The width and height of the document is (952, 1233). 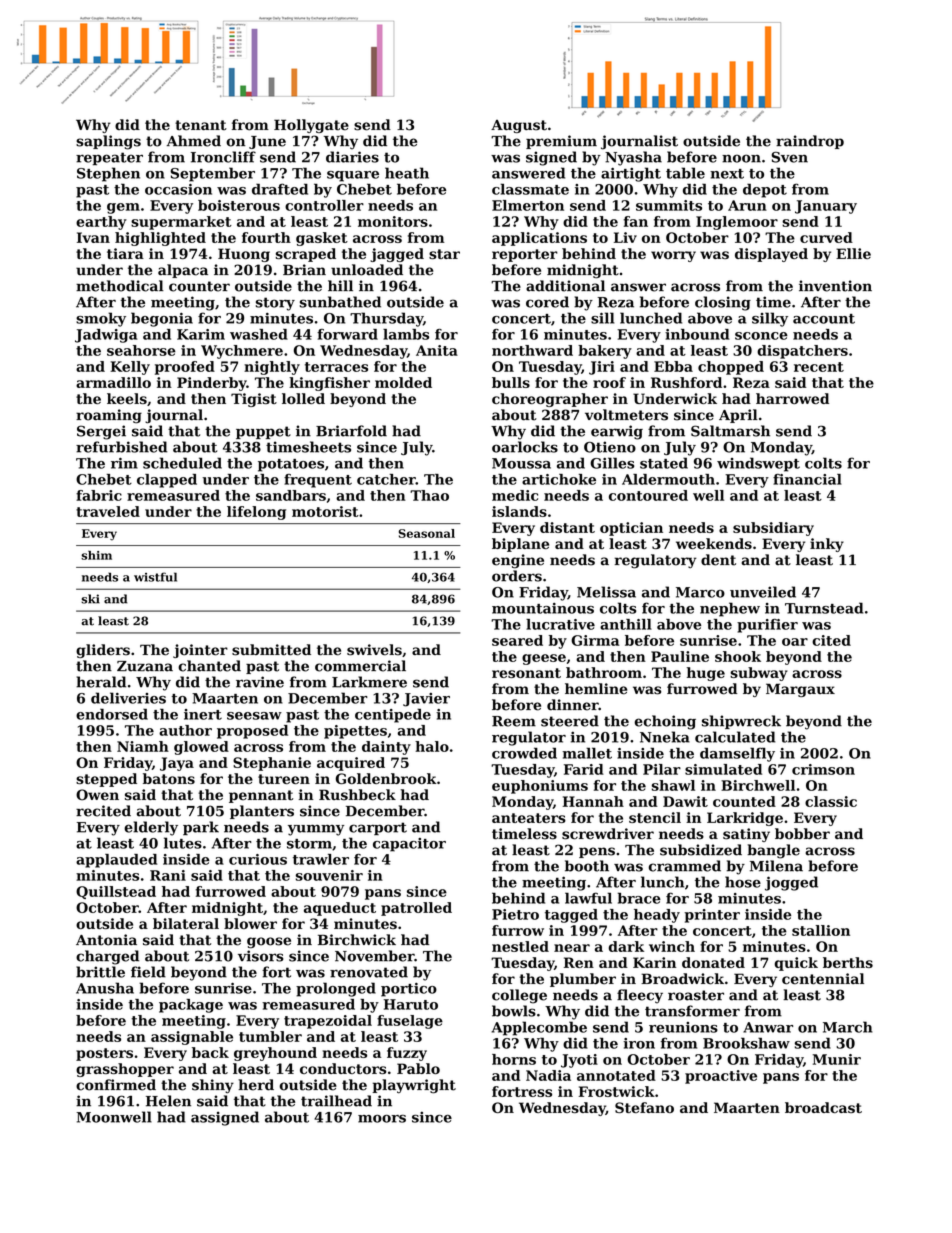 What do you see at coordinates (209, 666) in the document?
I see `chanted` at bounding box center [209, 666].
